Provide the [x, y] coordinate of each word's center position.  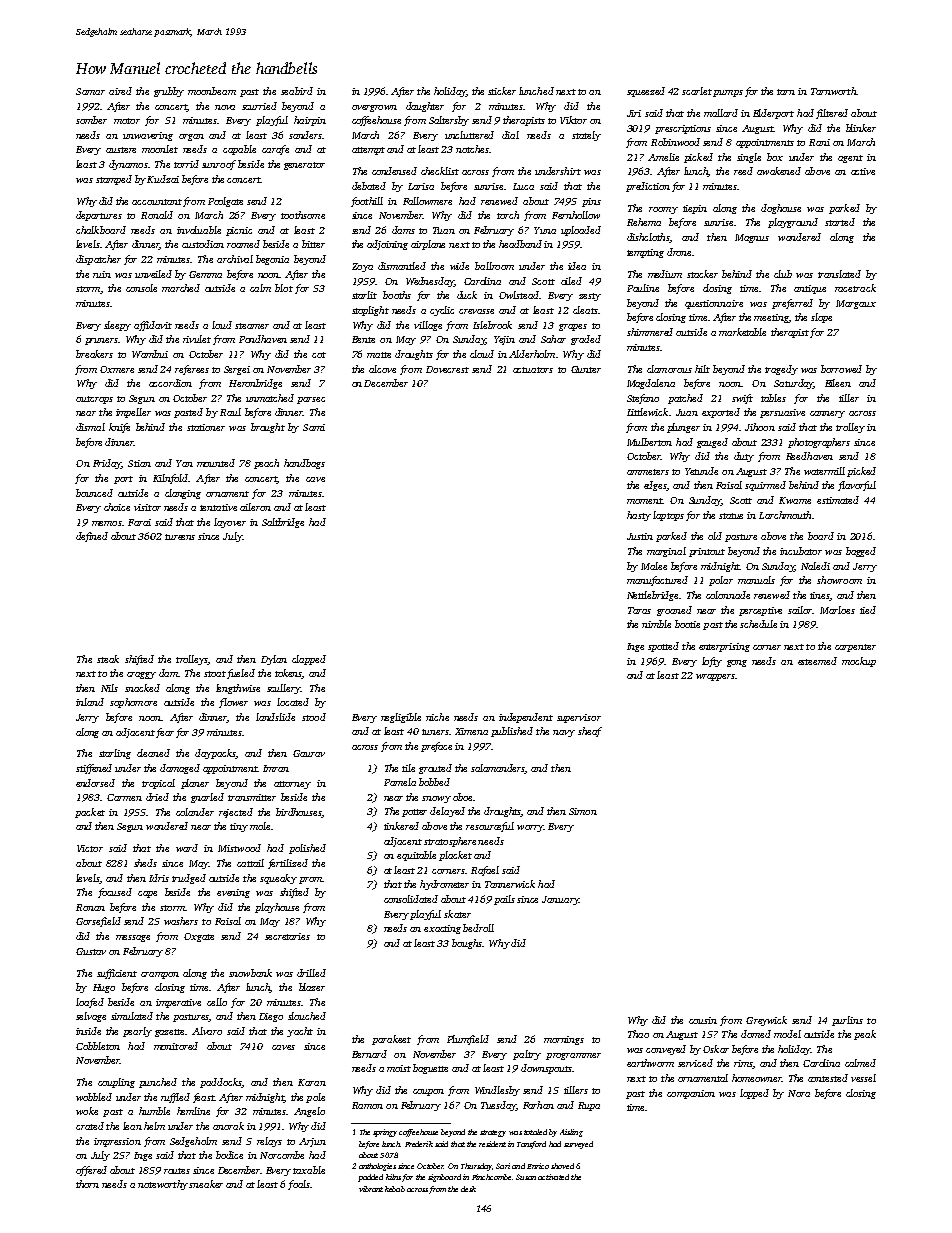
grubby [169, 92]
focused [115, 893]
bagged [861, 552]
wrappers [715, 677]
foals [299, 1185]
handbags [304, 464]
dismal [90, 427]
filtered [832, 114]
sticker [502, 91]
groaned [674, 611]
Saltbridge [283, 523]
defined [92, 537]
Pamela [400, 782]
